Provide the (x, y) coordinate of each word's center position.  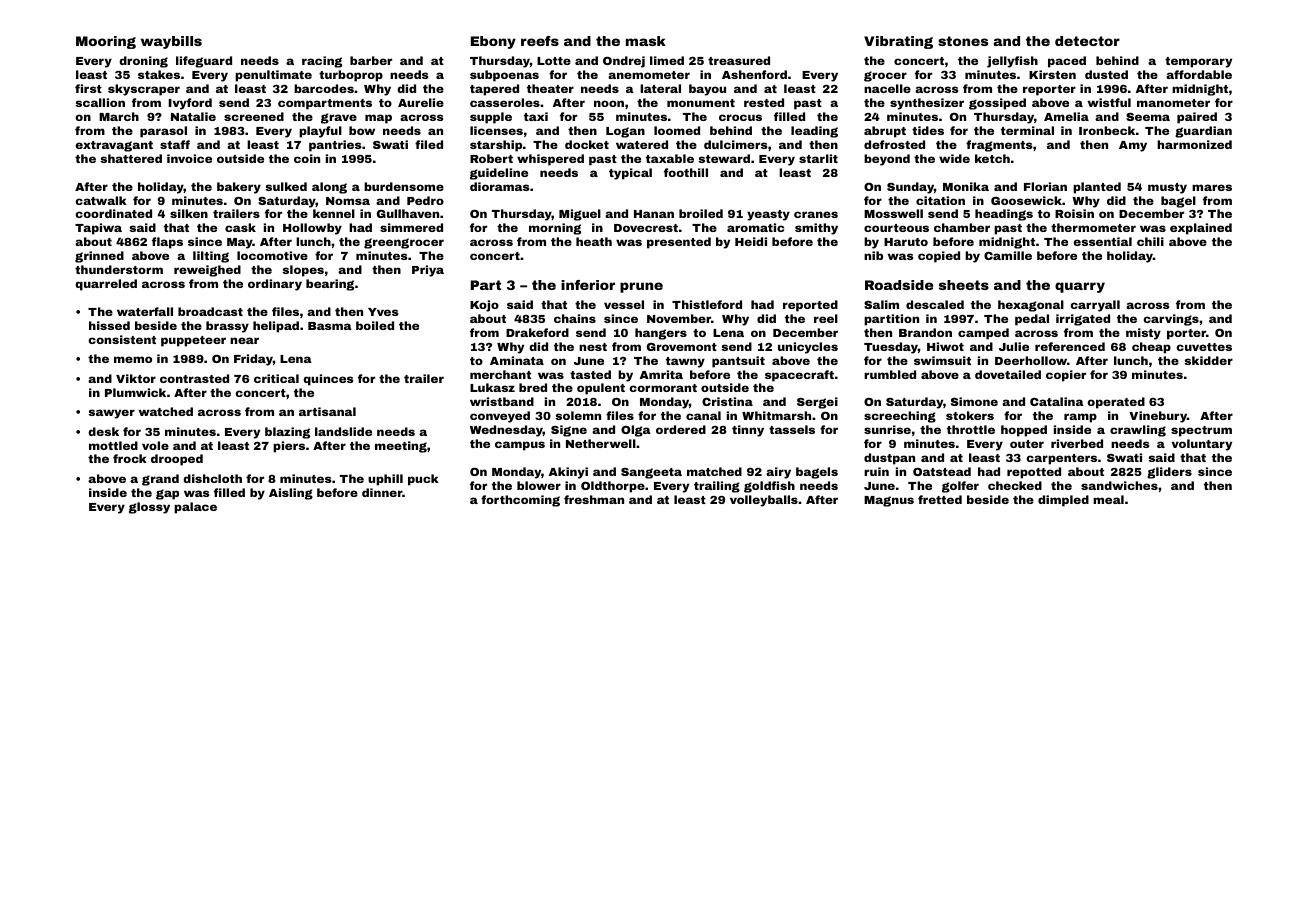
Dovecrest (646, 228)
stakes (159, 74)
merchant (500, 374)
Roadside (899, 285)
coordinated (114, 213)
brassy (227, 327)
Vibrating (898, 42)
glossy (149, 508)
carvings (1171, 320)
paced (1067, 62)
